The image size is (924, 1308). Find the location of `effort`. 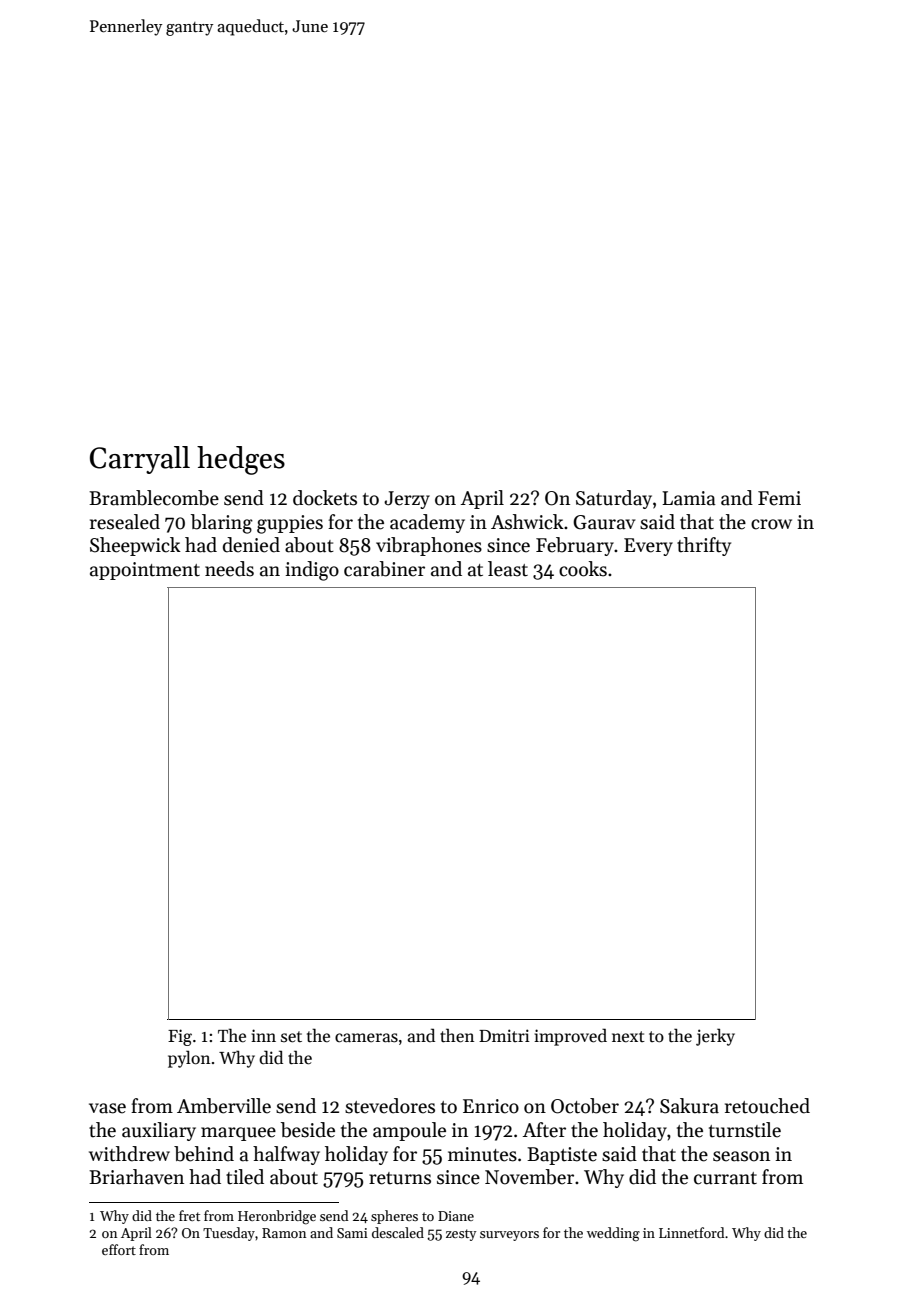

effort is located at coordinates (119, 1249).
